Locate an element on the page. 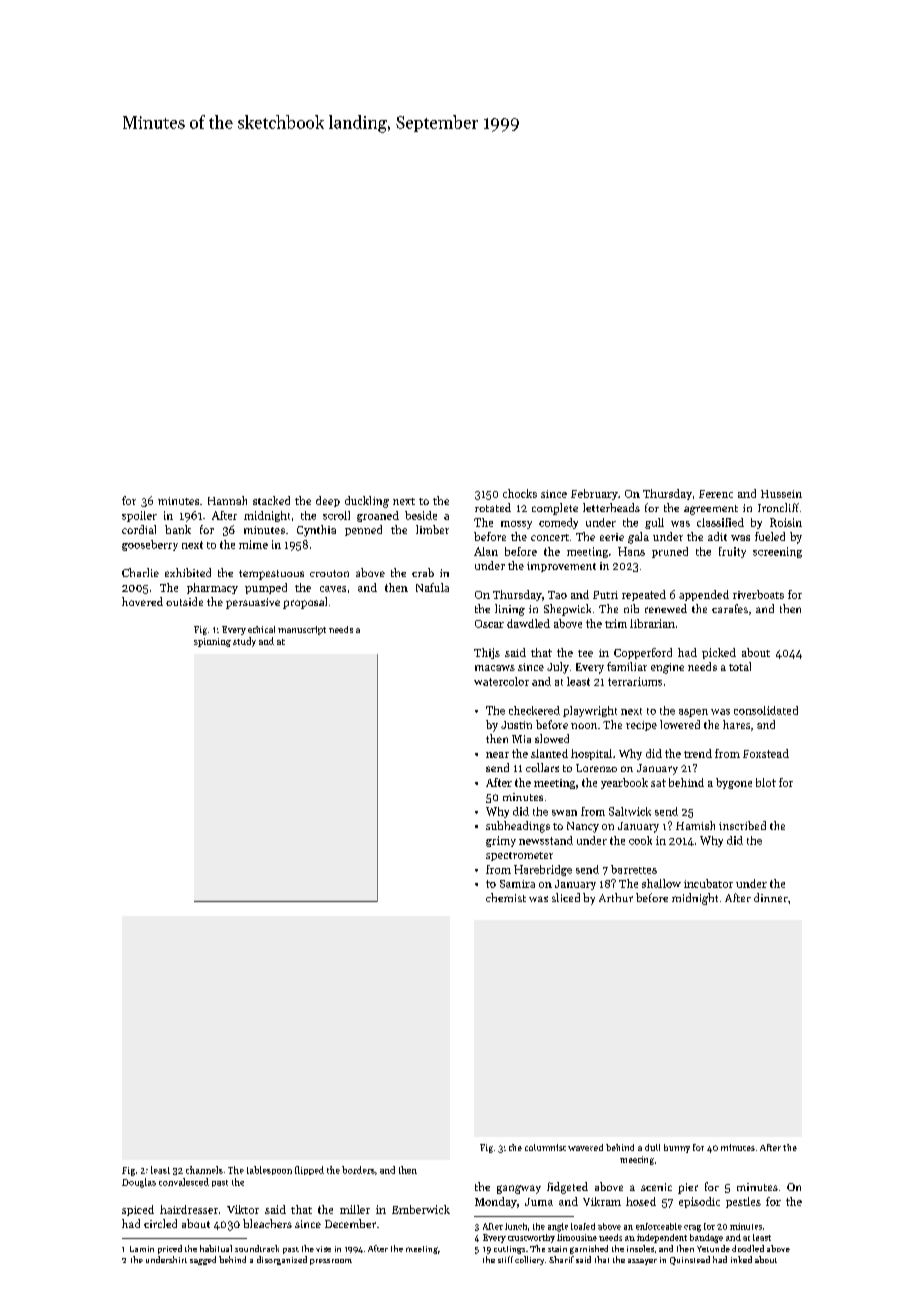 This page has height=1308, width=924. picked is located at coordinates (719, 653).
